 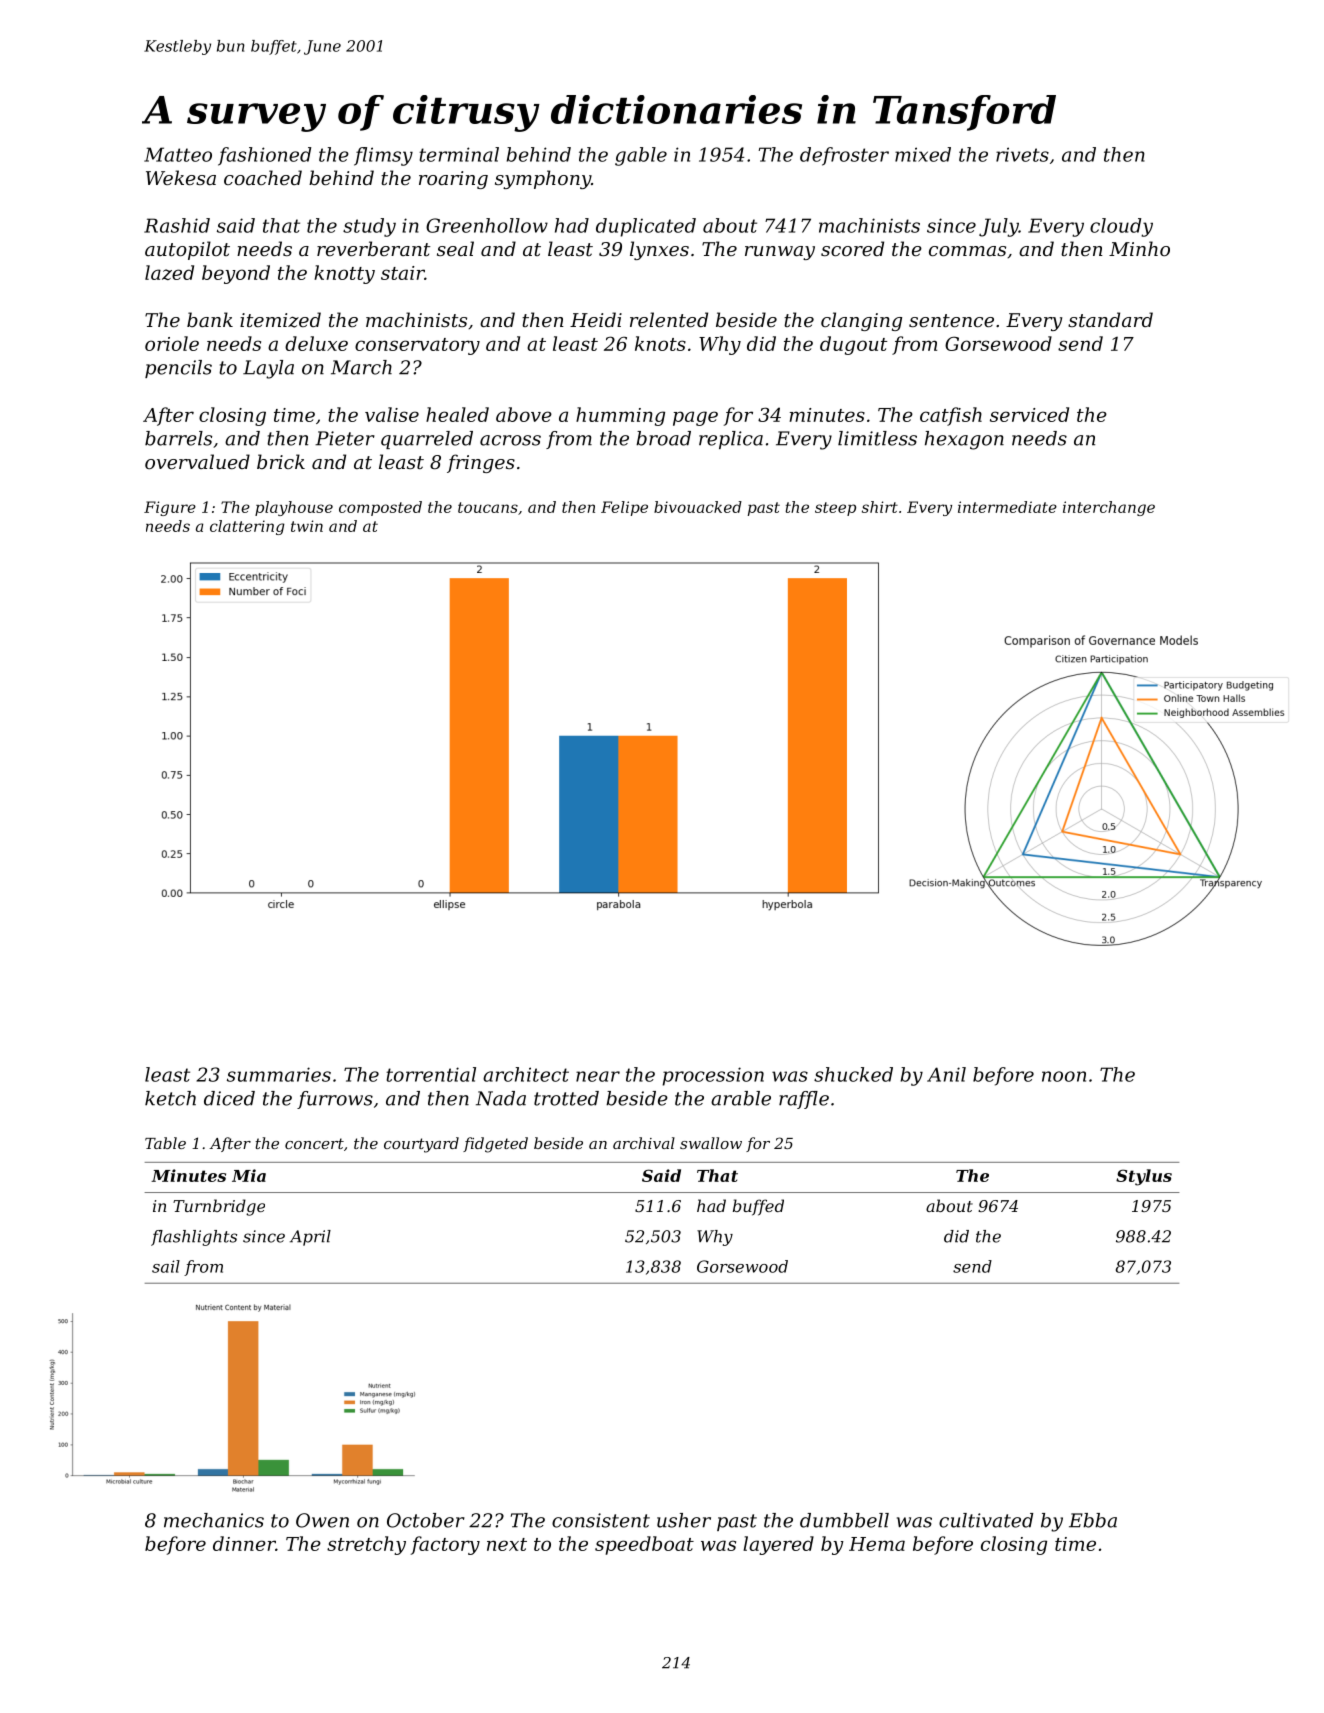 What do you see at coordinates (880, 507) in the document?
I see `shirt` at bounding box center [880, 507].
